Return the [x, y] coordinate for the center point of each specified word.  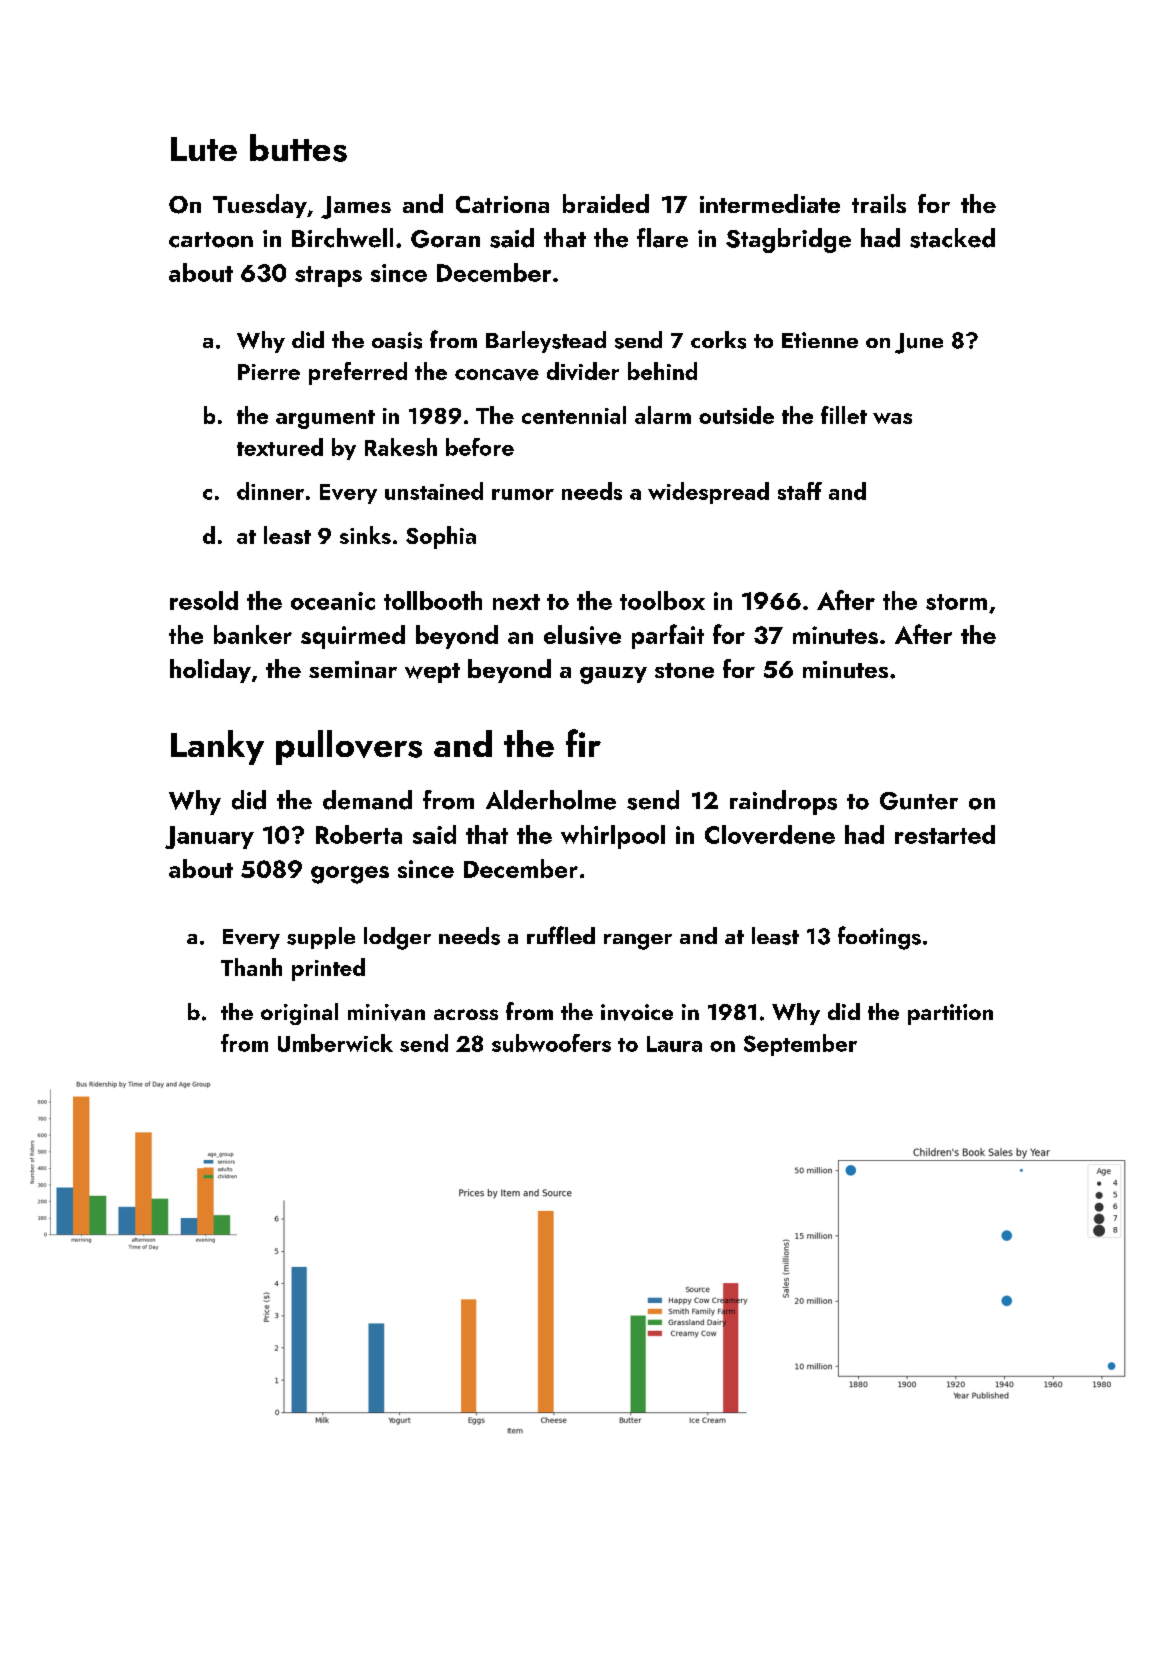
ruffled [561, 935]
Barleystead [546, 342]
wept [432, 673]
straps [328, 276]
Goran [445, 239]
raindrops [783, 802]
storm [956, 602]
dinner [270, 491]
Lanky [217, 747]
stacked [952, 238]
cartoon [211, 240]
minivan [386, 1012]
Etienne [820, 340]
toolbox [662, 600]
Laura [674, 1044]
